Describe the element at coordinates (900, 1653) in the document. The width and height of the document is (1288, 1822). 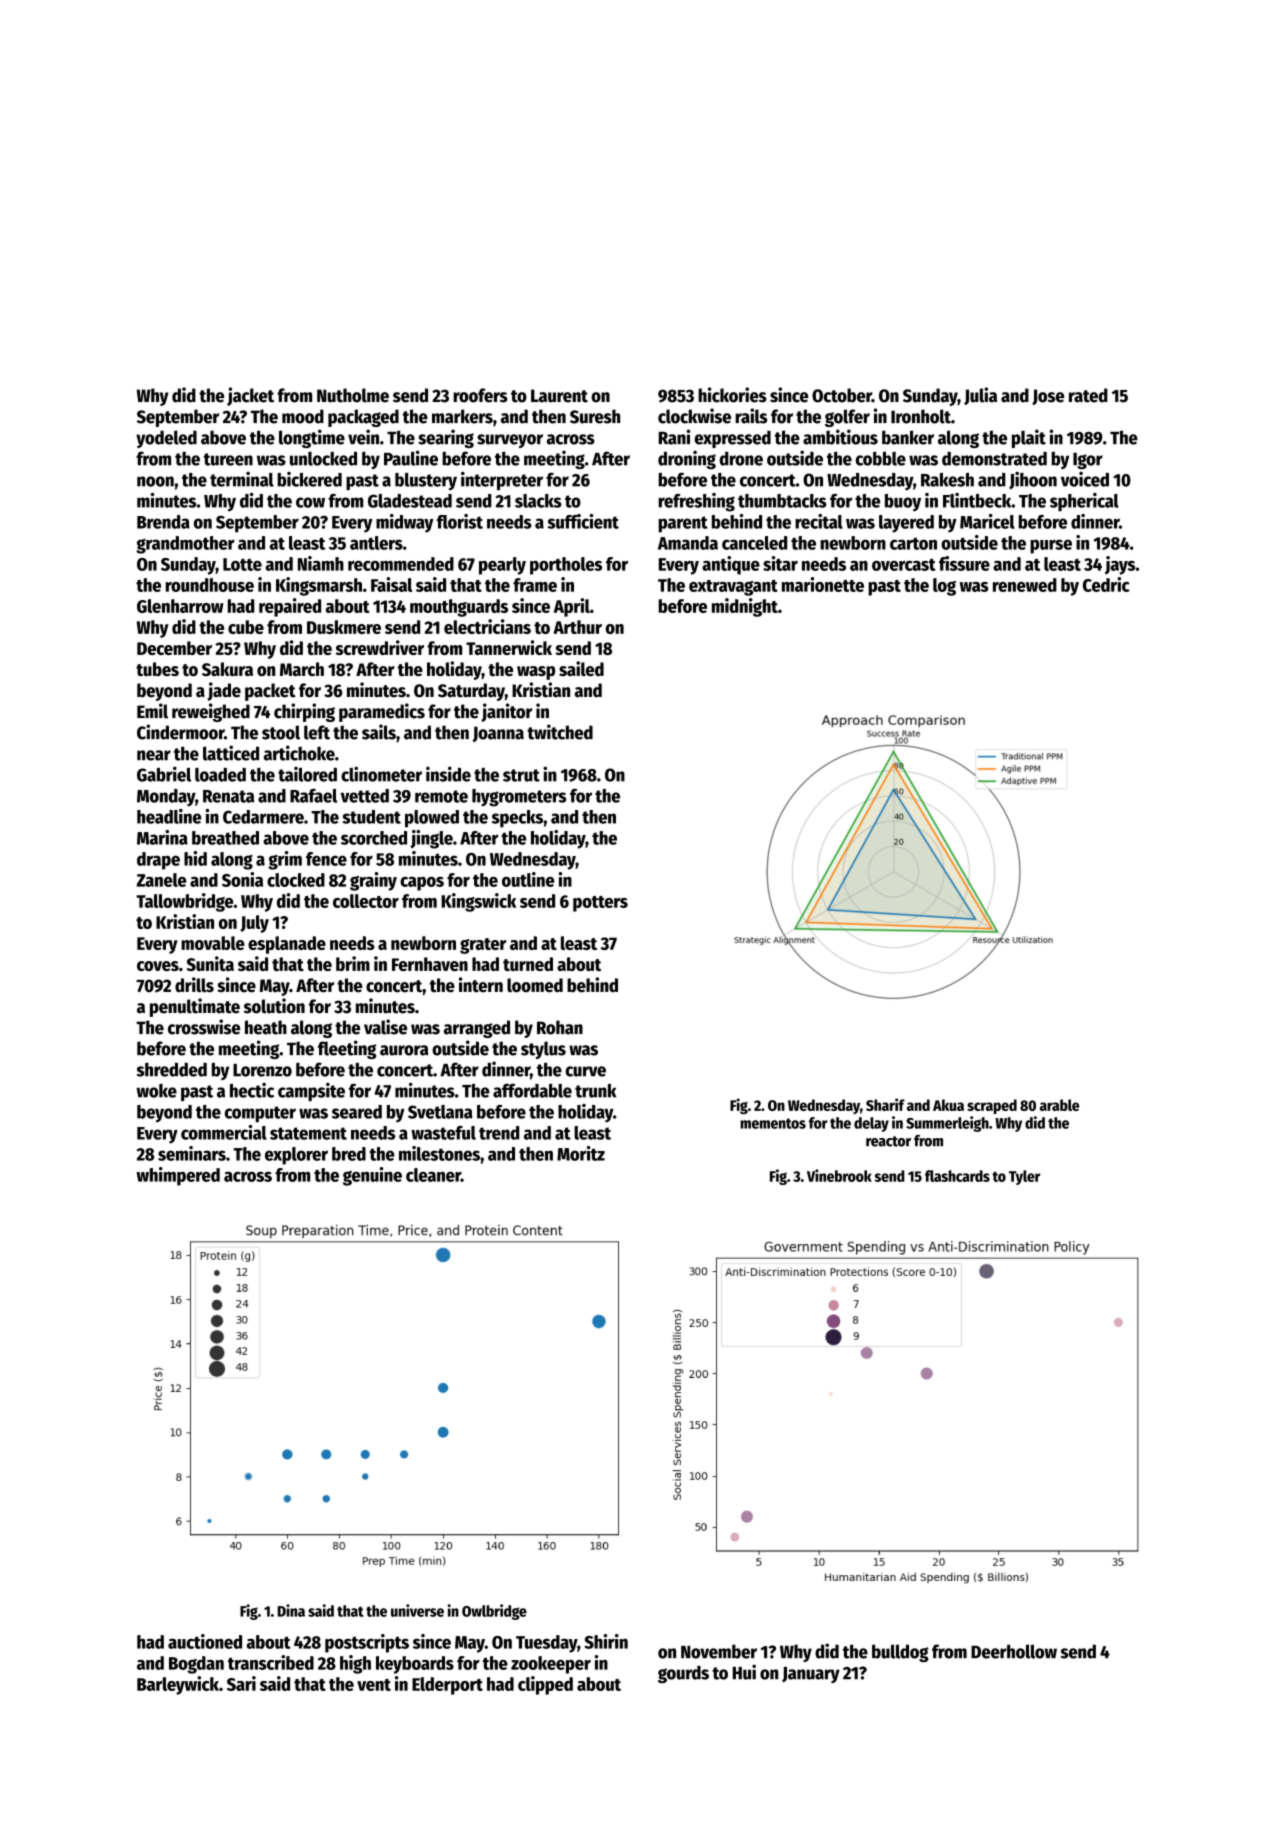
I see `bulldog` at that location.
